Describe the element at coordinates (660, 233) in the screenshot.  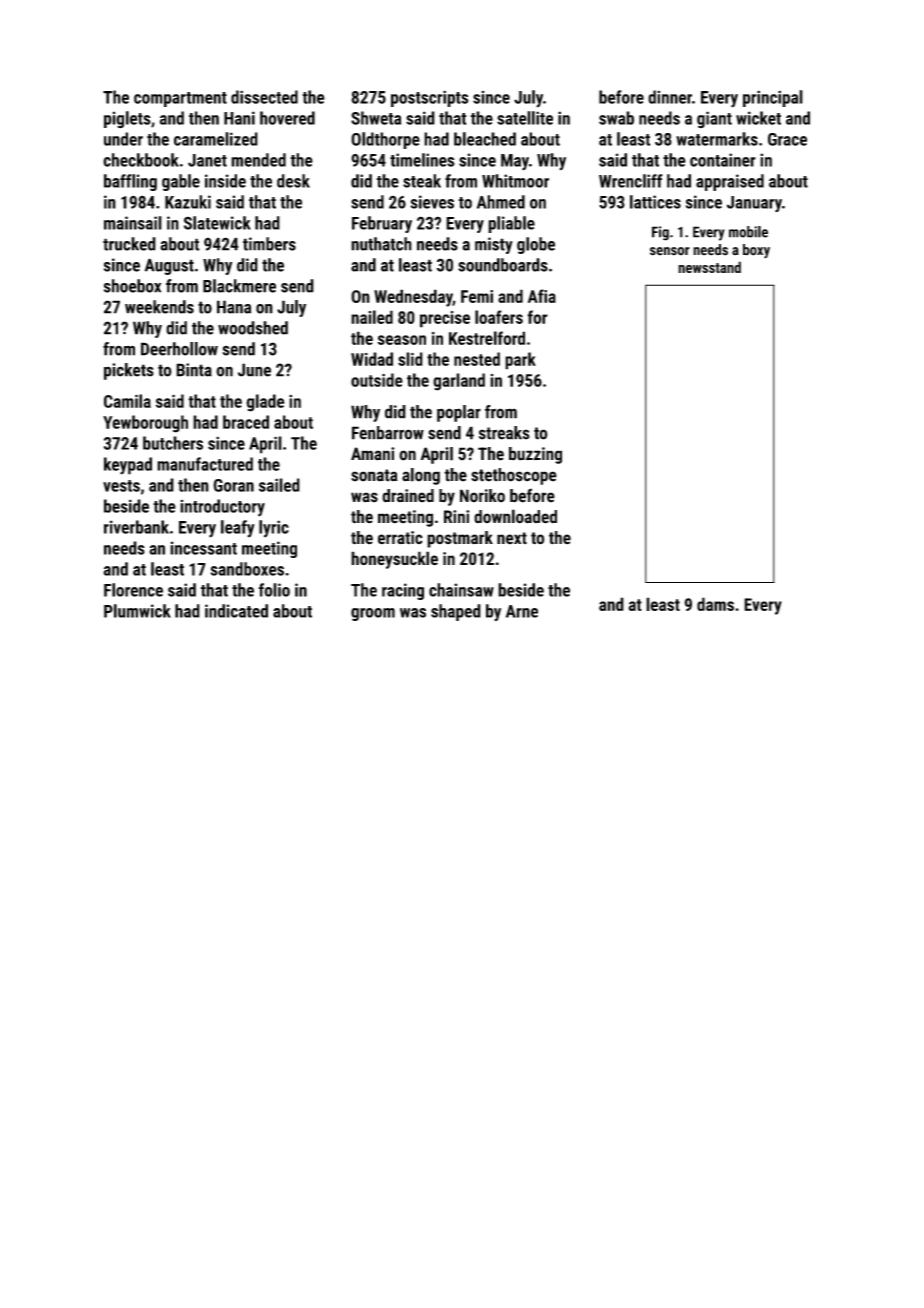
I see `Fig` at that location.
